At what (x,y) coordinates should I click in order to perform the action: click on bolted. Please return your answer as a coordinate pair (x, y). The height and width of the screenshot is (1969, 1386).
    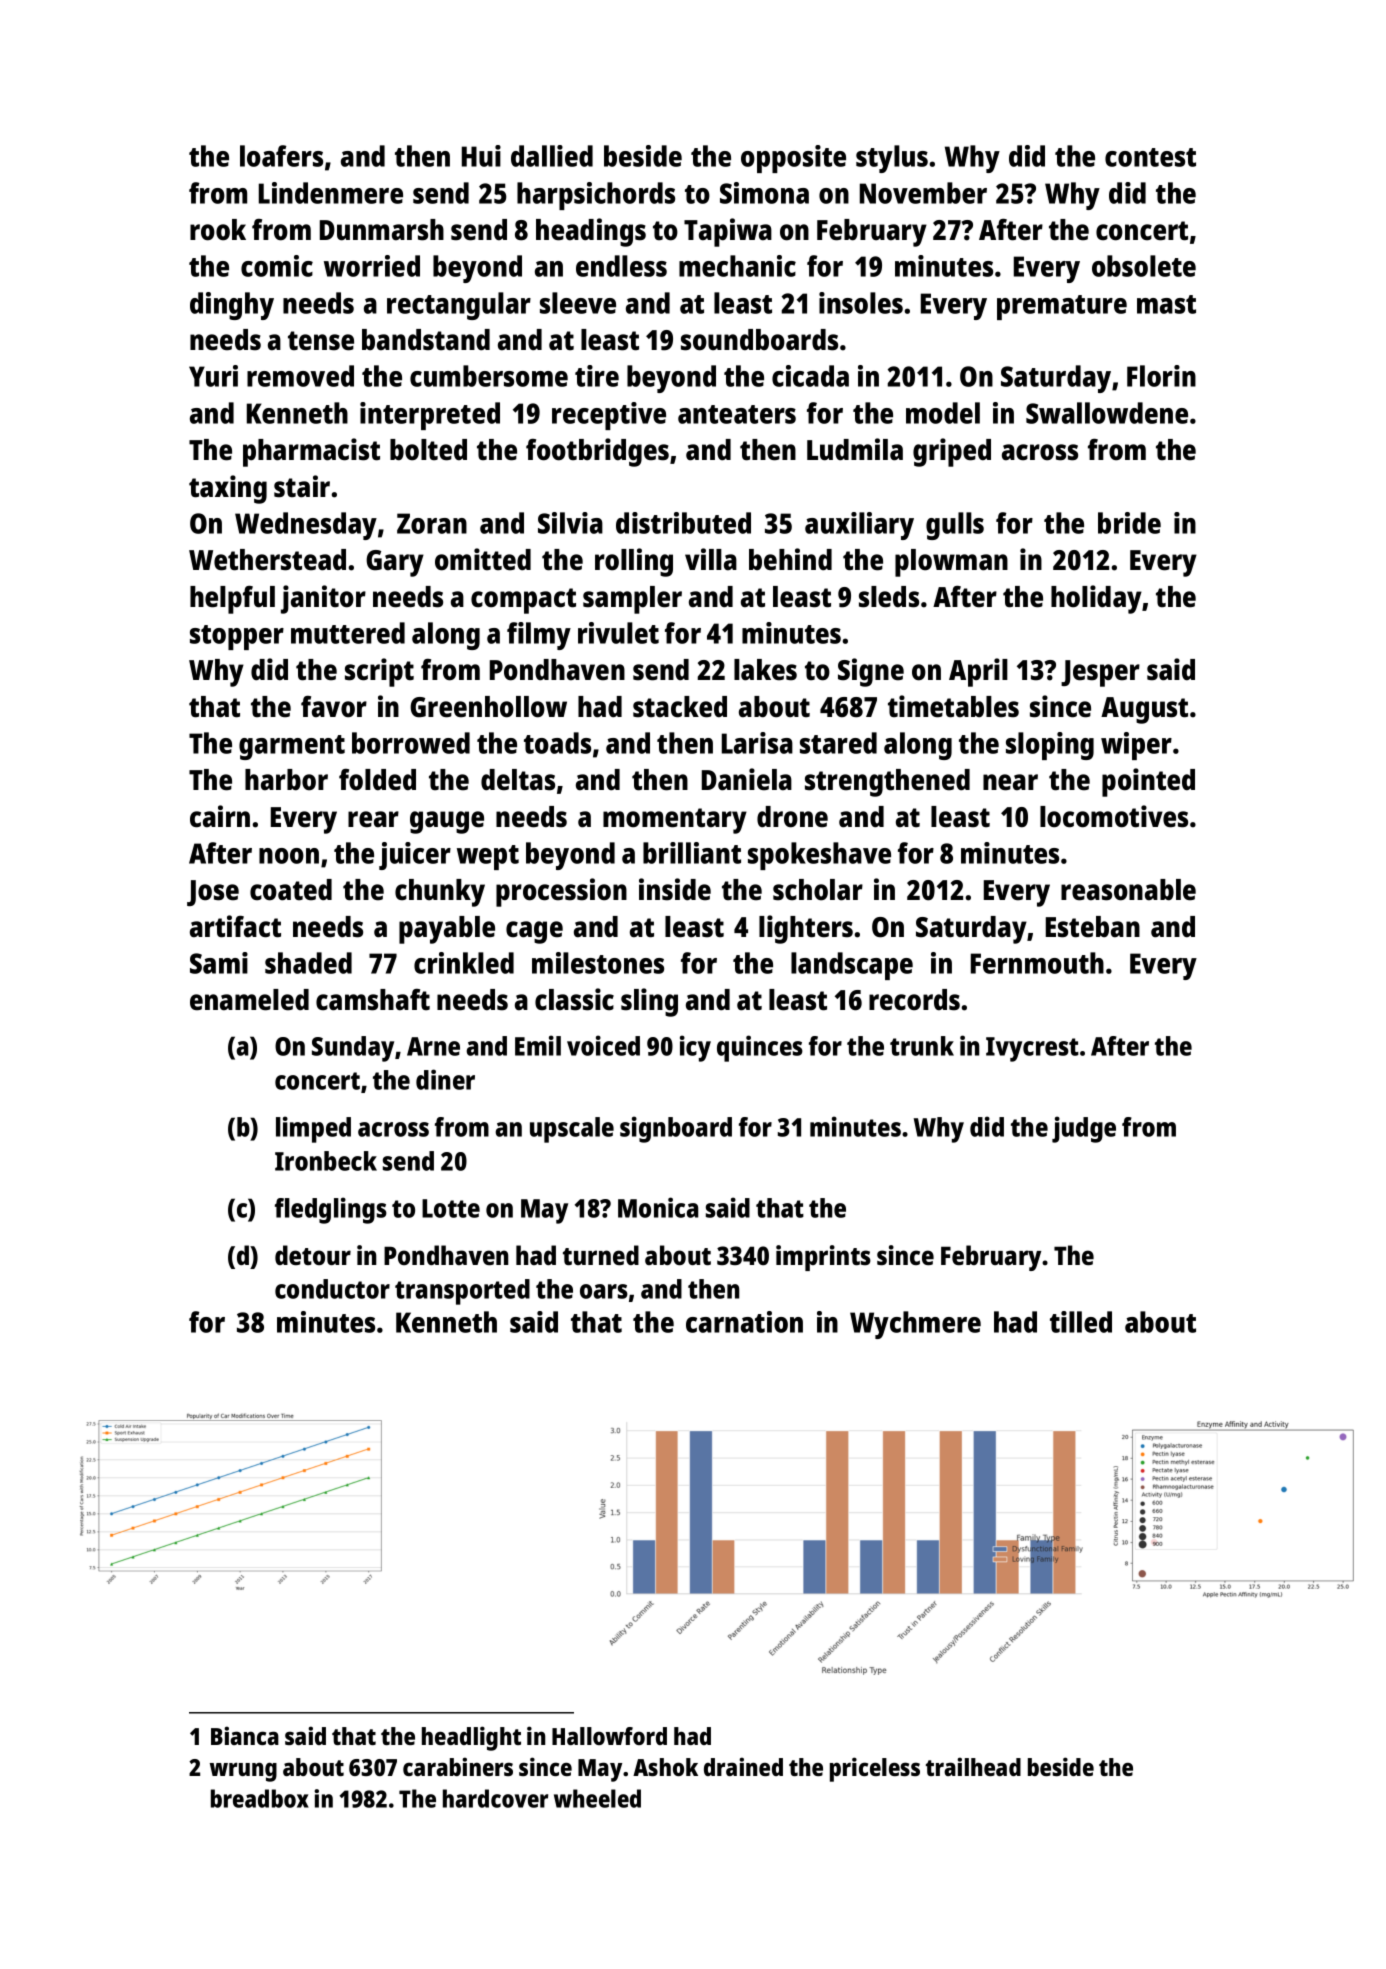
    Looking at the image, I should click on (428, 450).
